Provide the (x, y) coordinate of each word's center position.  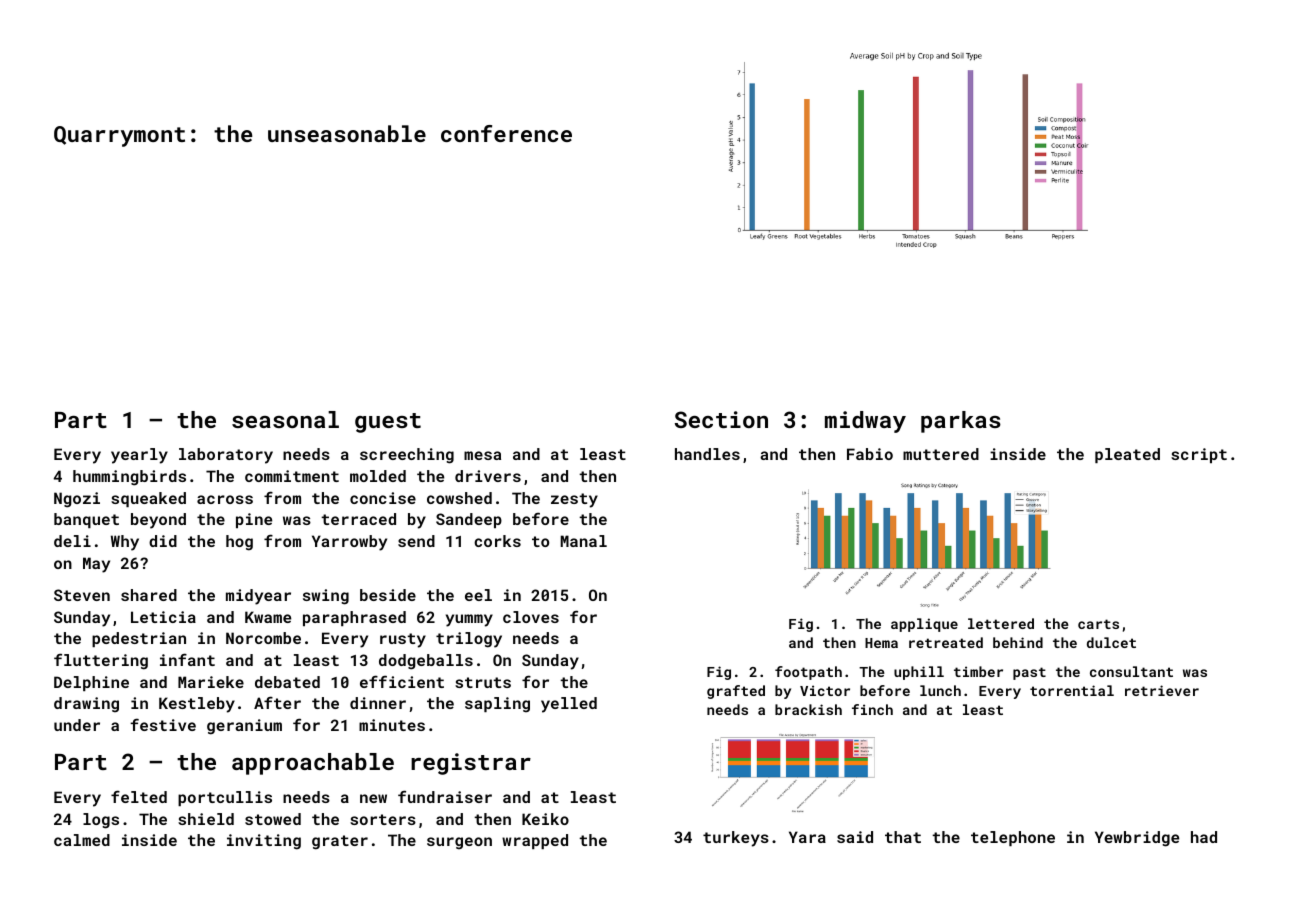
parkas (961, 422)
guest (388, 423)
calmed (82, 840)
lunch (940, 690)
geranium (244, 727)
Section (721, 419)
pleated (1127, 455)
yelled (569, 705)
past (1029, 673)
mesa (482, 455)
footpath (808, 673)
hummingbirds (129, 478)
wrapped (535, 841)
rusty (403, 640)
